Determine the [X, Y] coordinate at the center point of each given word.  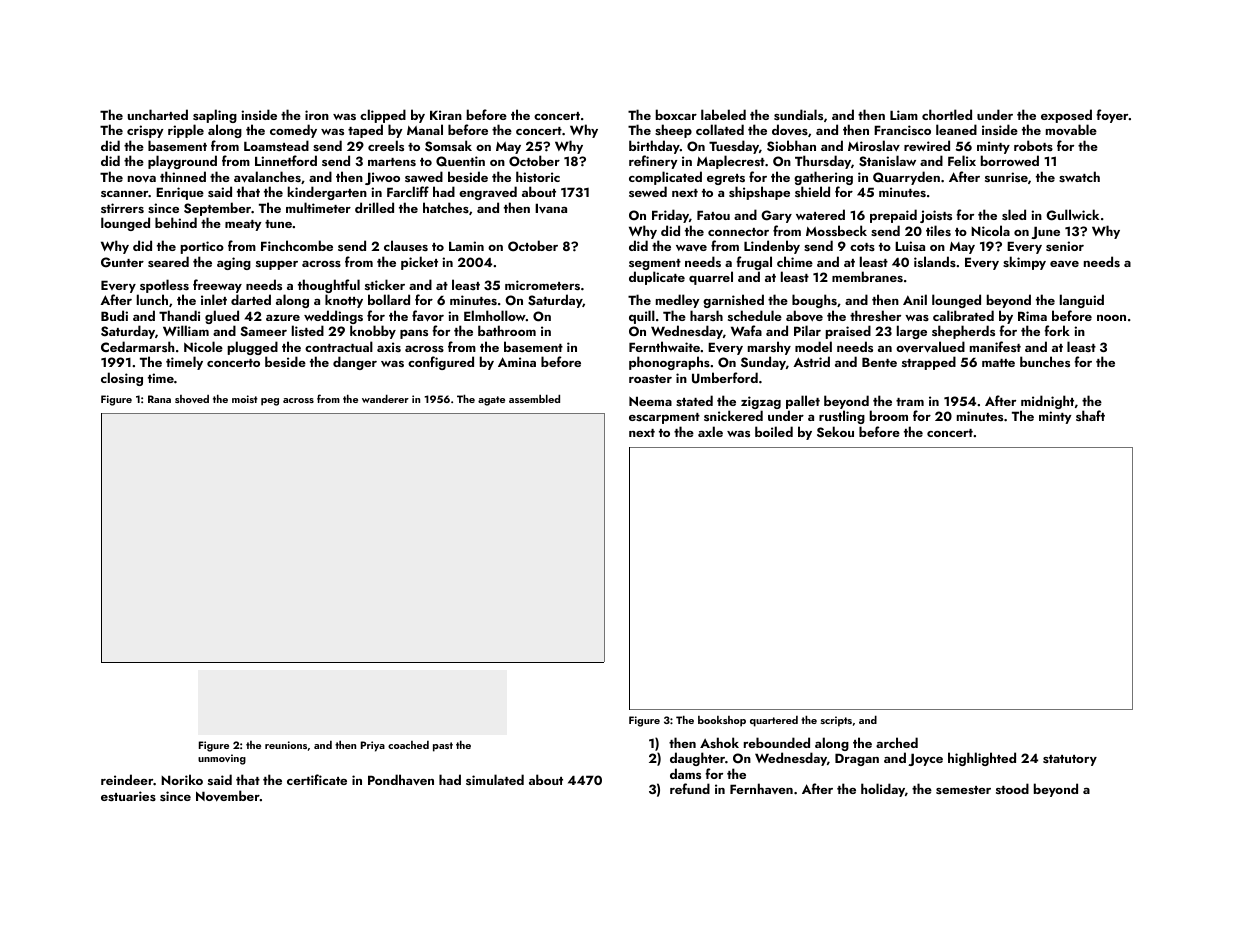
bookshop [722, 721]
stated [694, 400]
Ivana [551, 208]
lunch [152, 299]
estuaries [128, 796]
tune [278, 224]
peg [270, 402]
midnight [1047, 403]
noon [1111, 318]
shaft [1090, 415]
